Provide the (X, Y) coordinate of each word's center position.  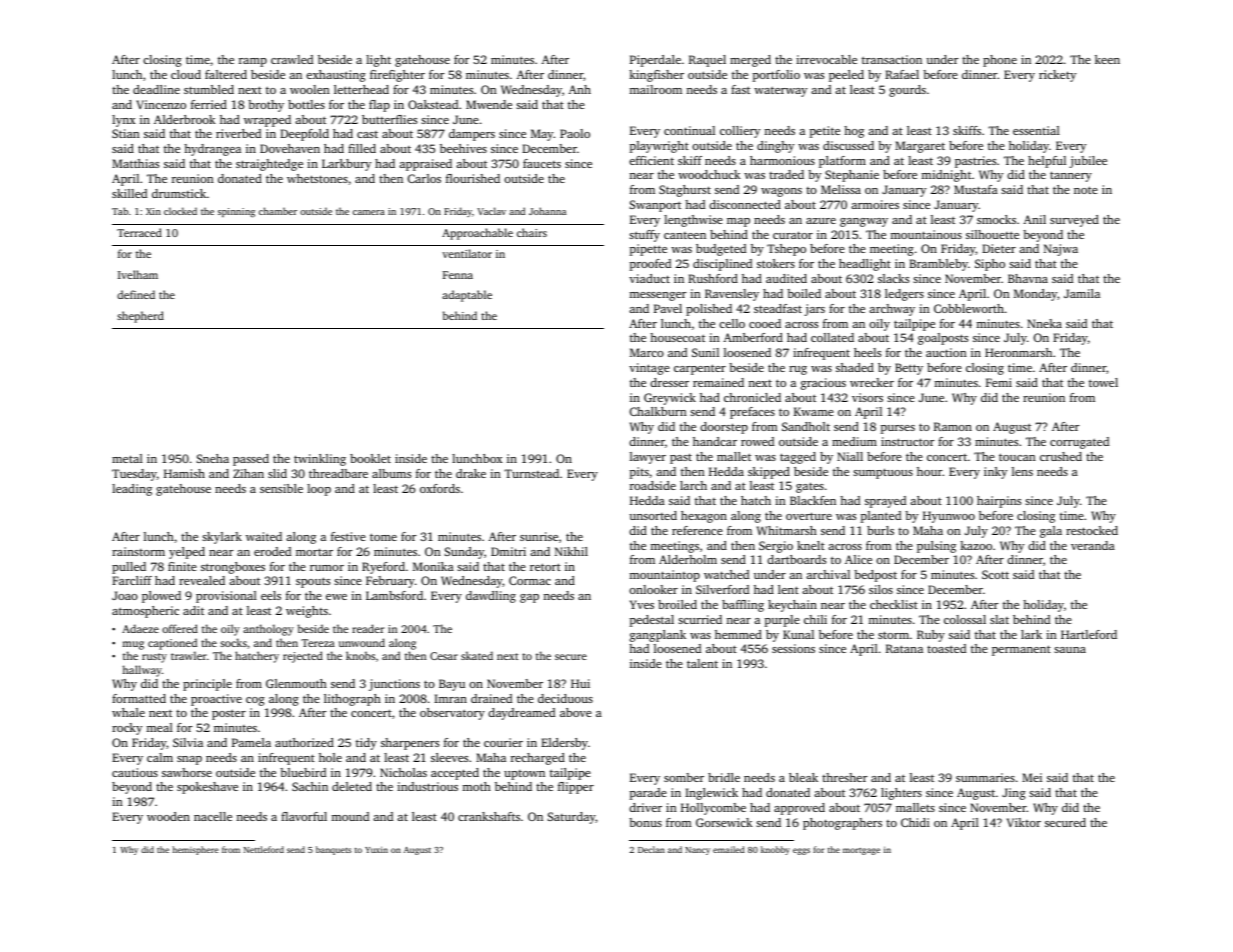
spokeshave (207, 788)
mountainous (926, 234)
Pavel (668, 308)
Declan (651, 849)
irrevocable (826, 59)
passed (251, 460)
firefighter (397, 76)
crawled (292, 59)
